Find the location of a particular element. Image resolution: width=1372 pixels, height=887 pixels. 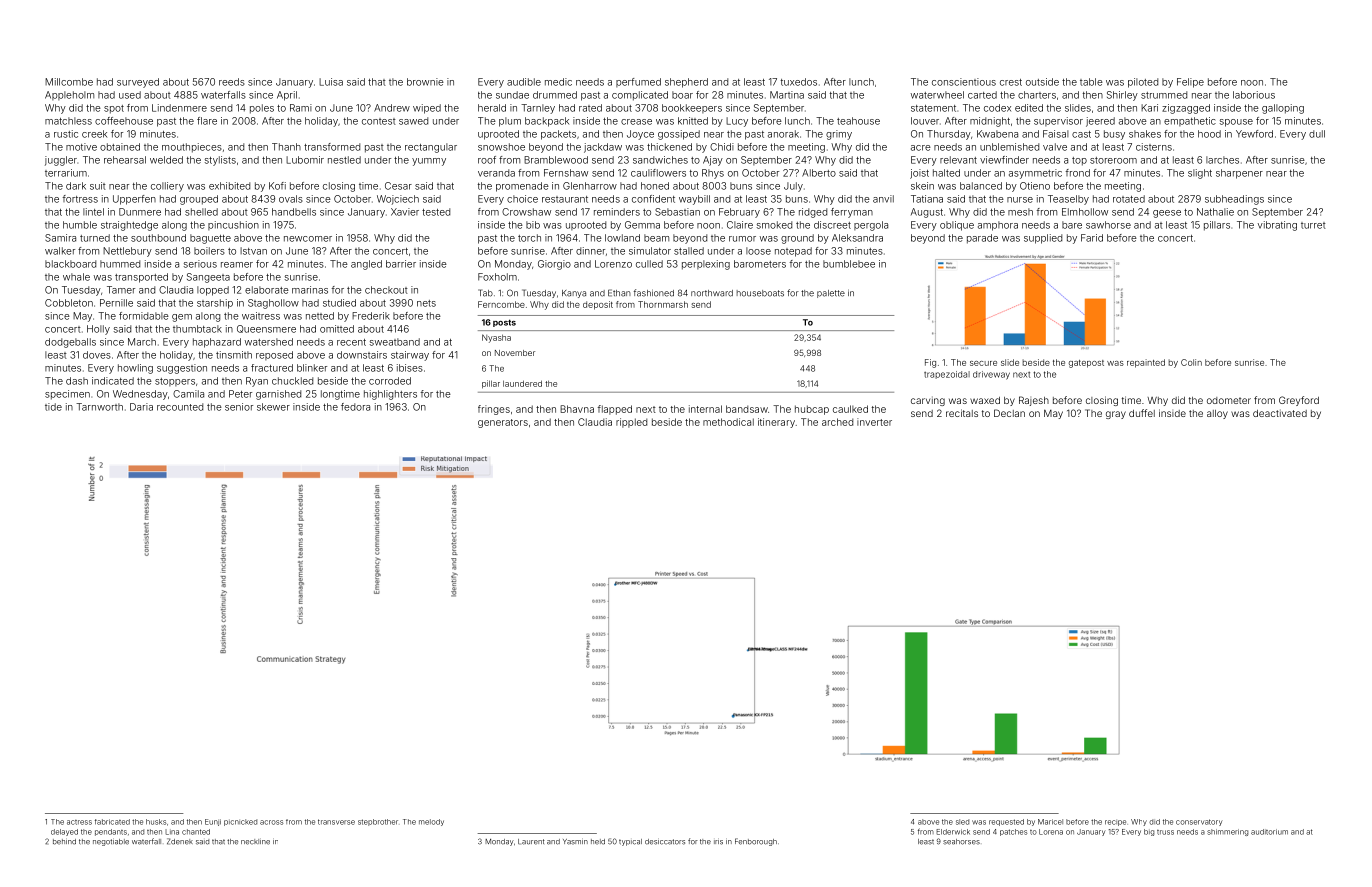

tide is located at coordinates (53, 407).
